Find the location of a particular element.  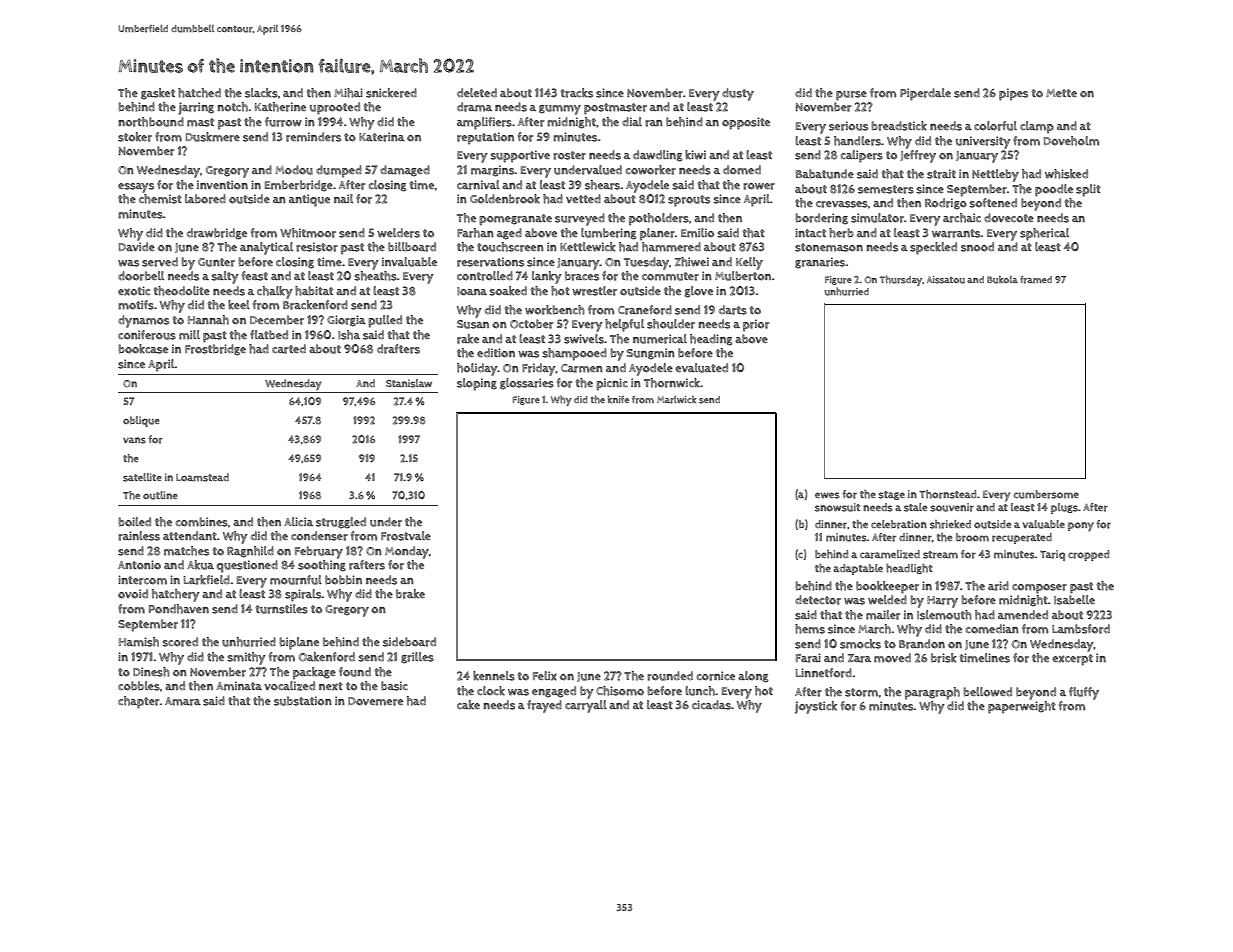

Islemouth is located at coordinates (944, 615).
